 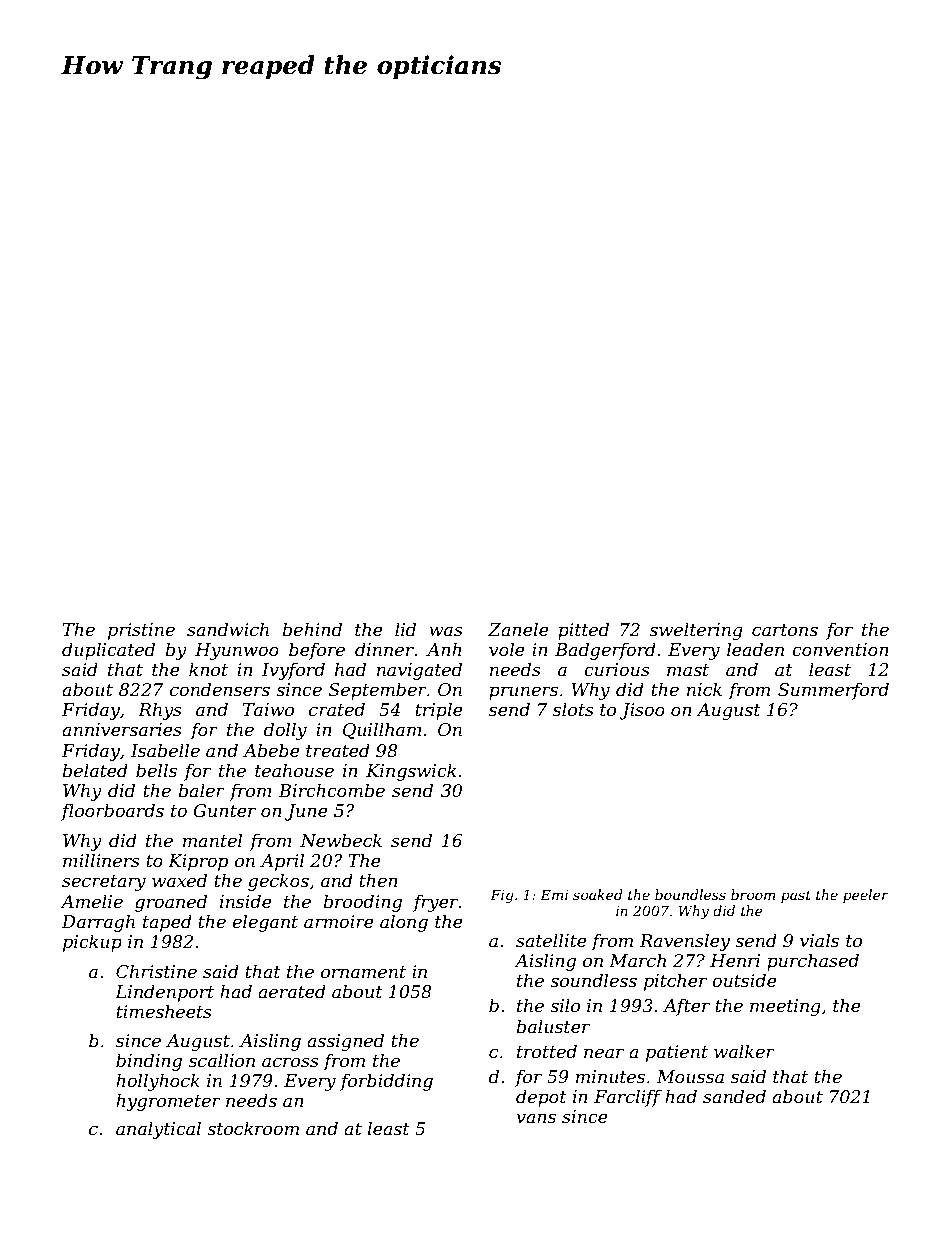 I want to click on geckos, so click(x=278, y=882).
